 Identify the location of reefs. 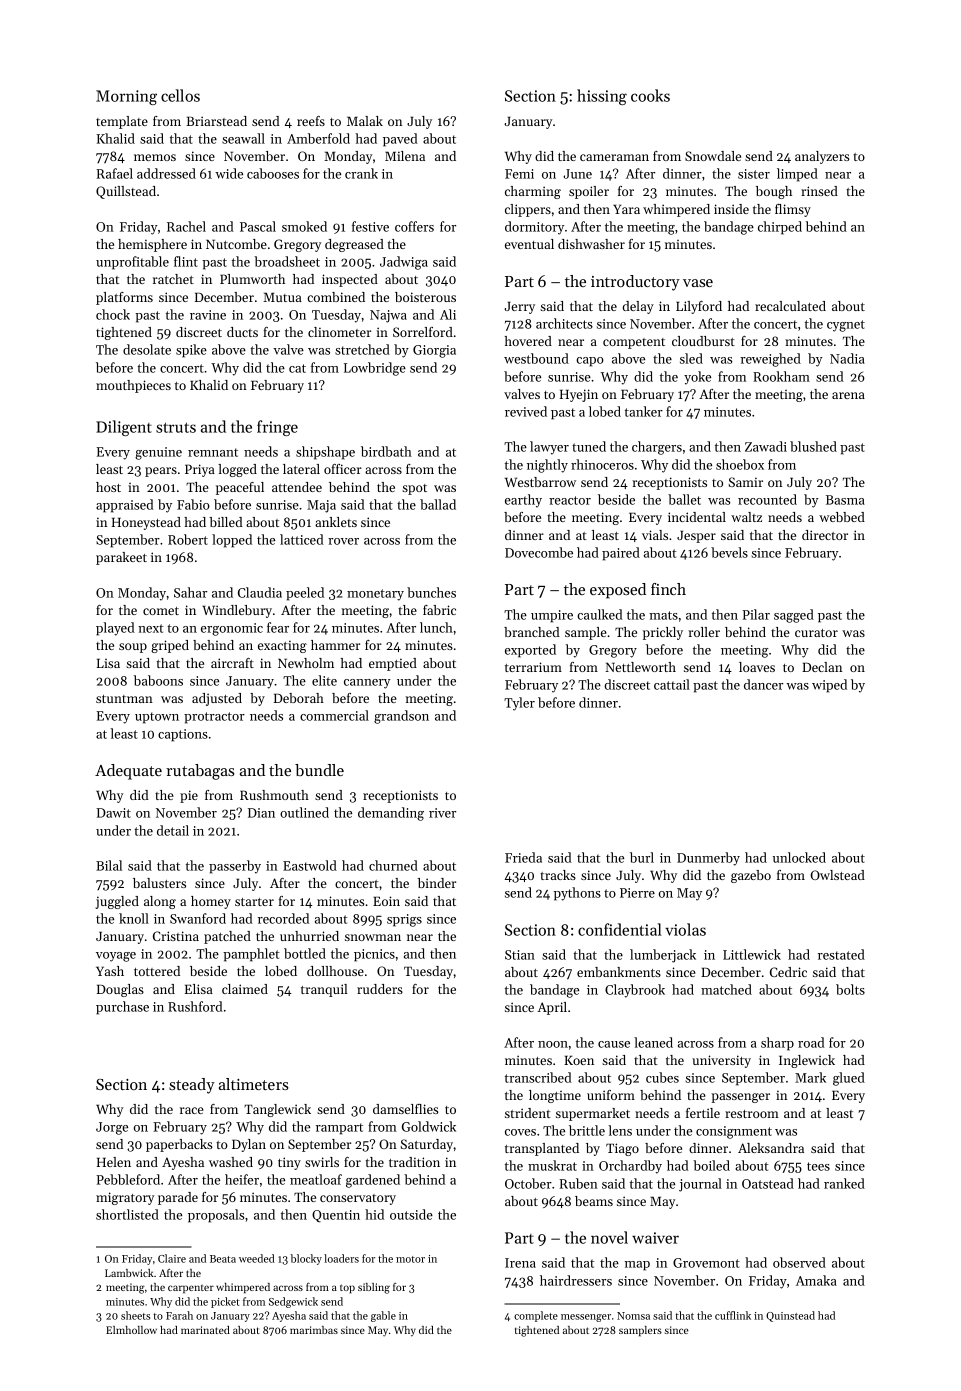
(311, 121).
